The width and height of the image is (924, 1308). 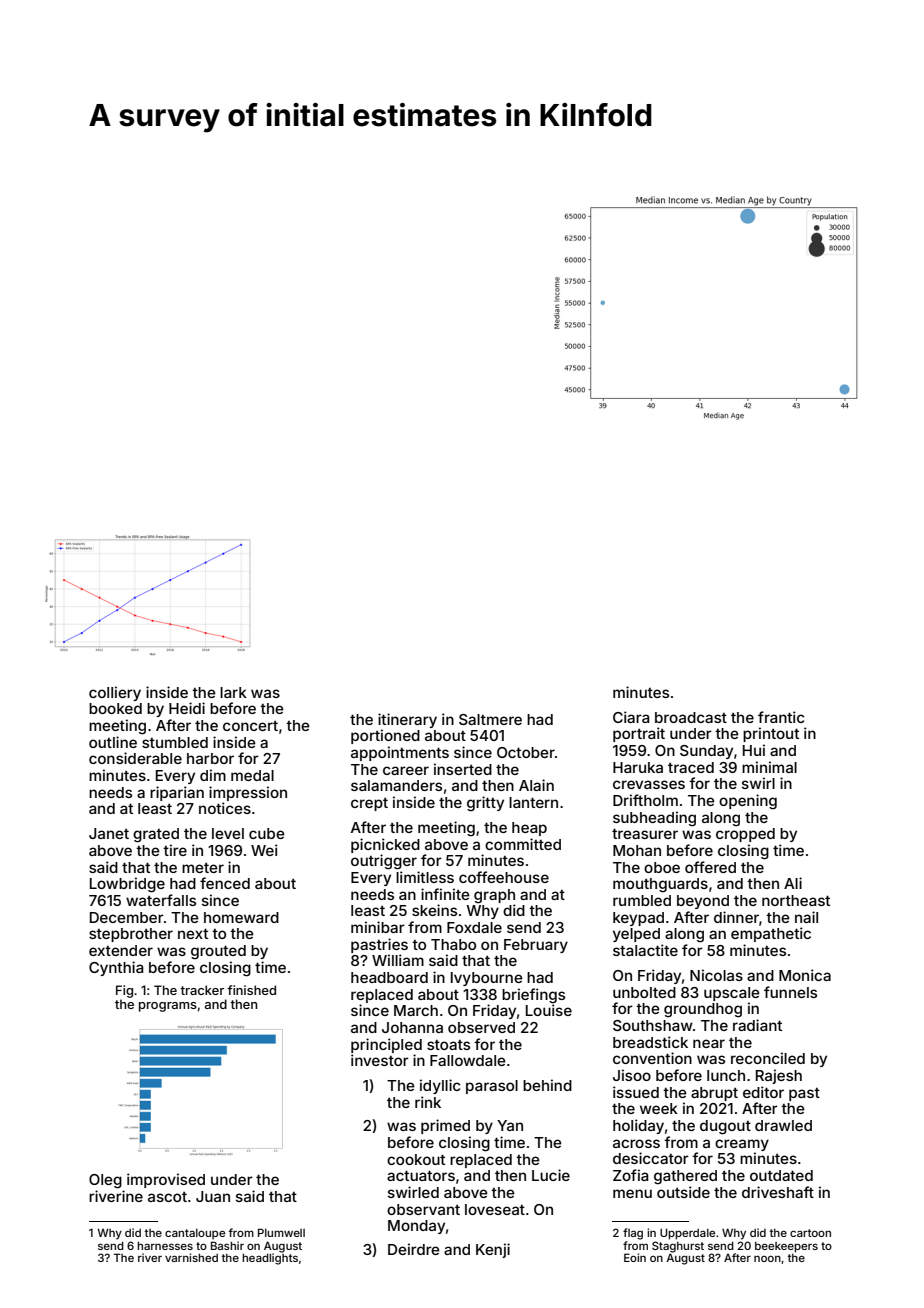 I want to click on colliery, so click(x=115, y=693).
